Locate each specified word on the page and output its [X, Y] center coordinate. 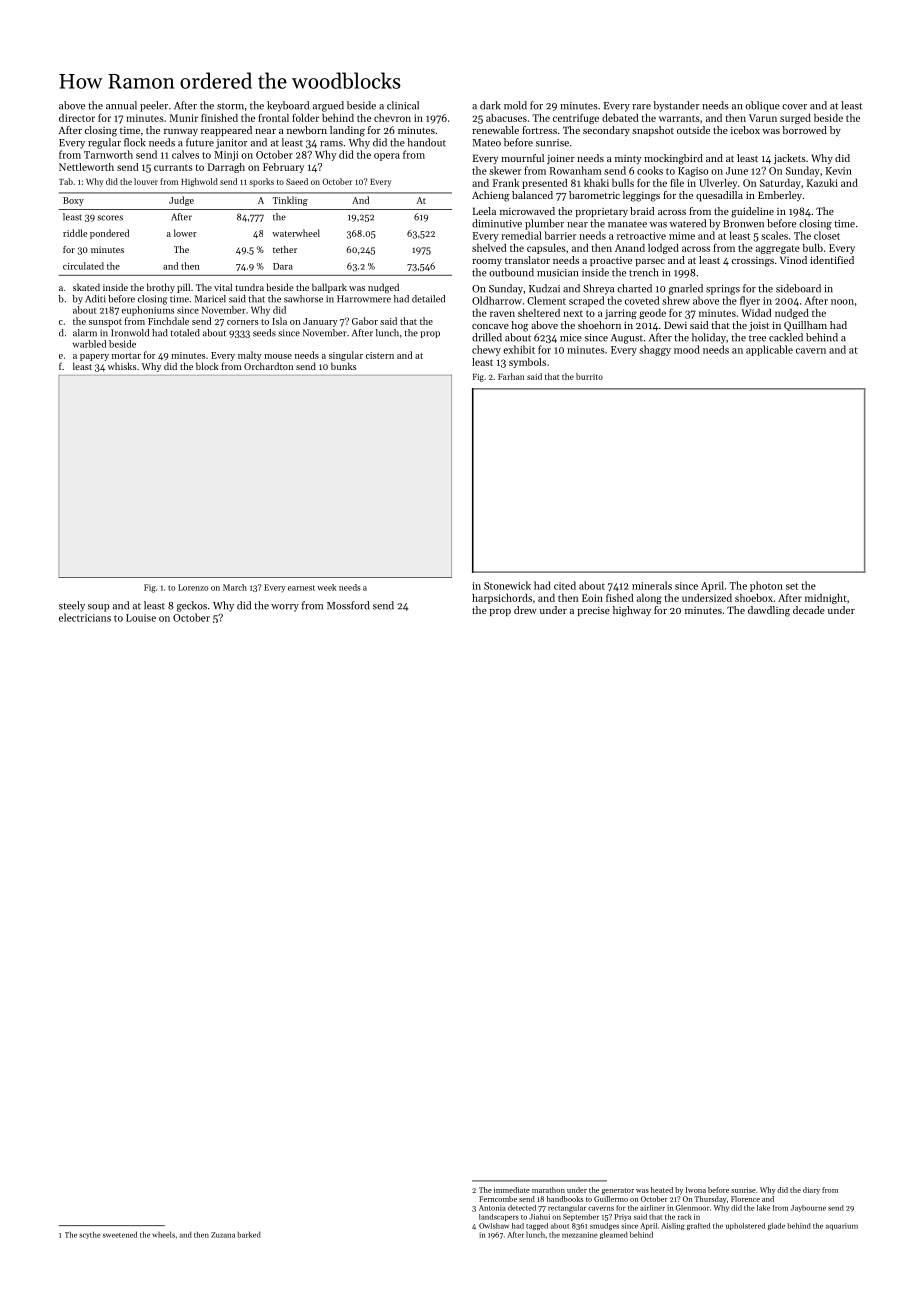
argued [328, 106]
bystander [676, 106]
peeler [154, 106]
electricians [85, 617]
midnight [826, 599]
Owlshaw [494, 1226]
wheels [163, 1234]
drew [525, 610]
